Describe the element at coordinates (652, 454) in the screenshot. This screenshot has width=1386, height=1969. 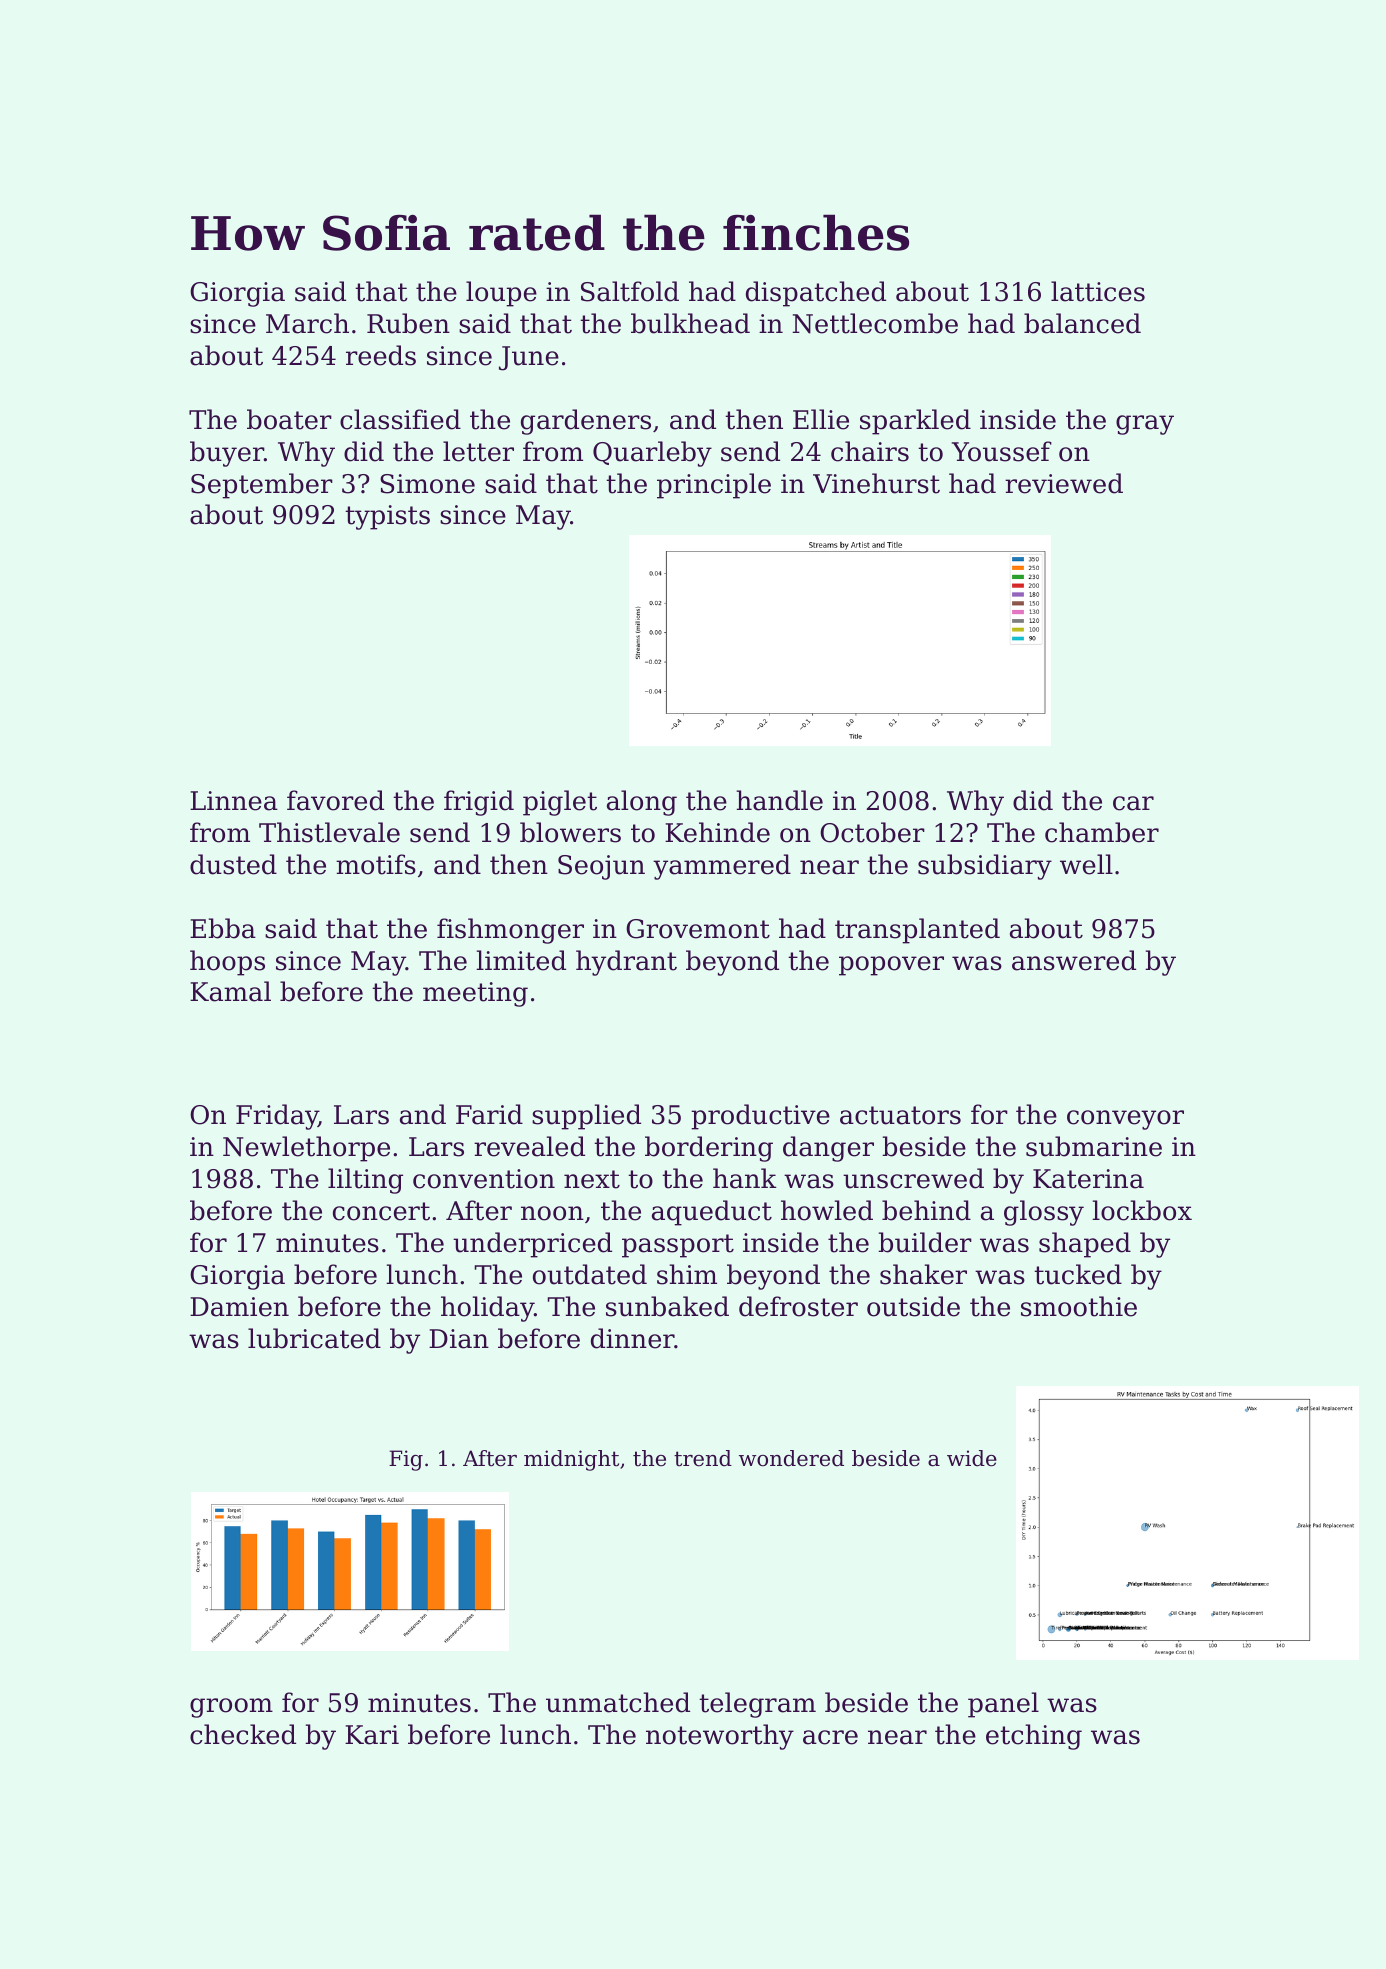
I see `Quarleby` at that location.
